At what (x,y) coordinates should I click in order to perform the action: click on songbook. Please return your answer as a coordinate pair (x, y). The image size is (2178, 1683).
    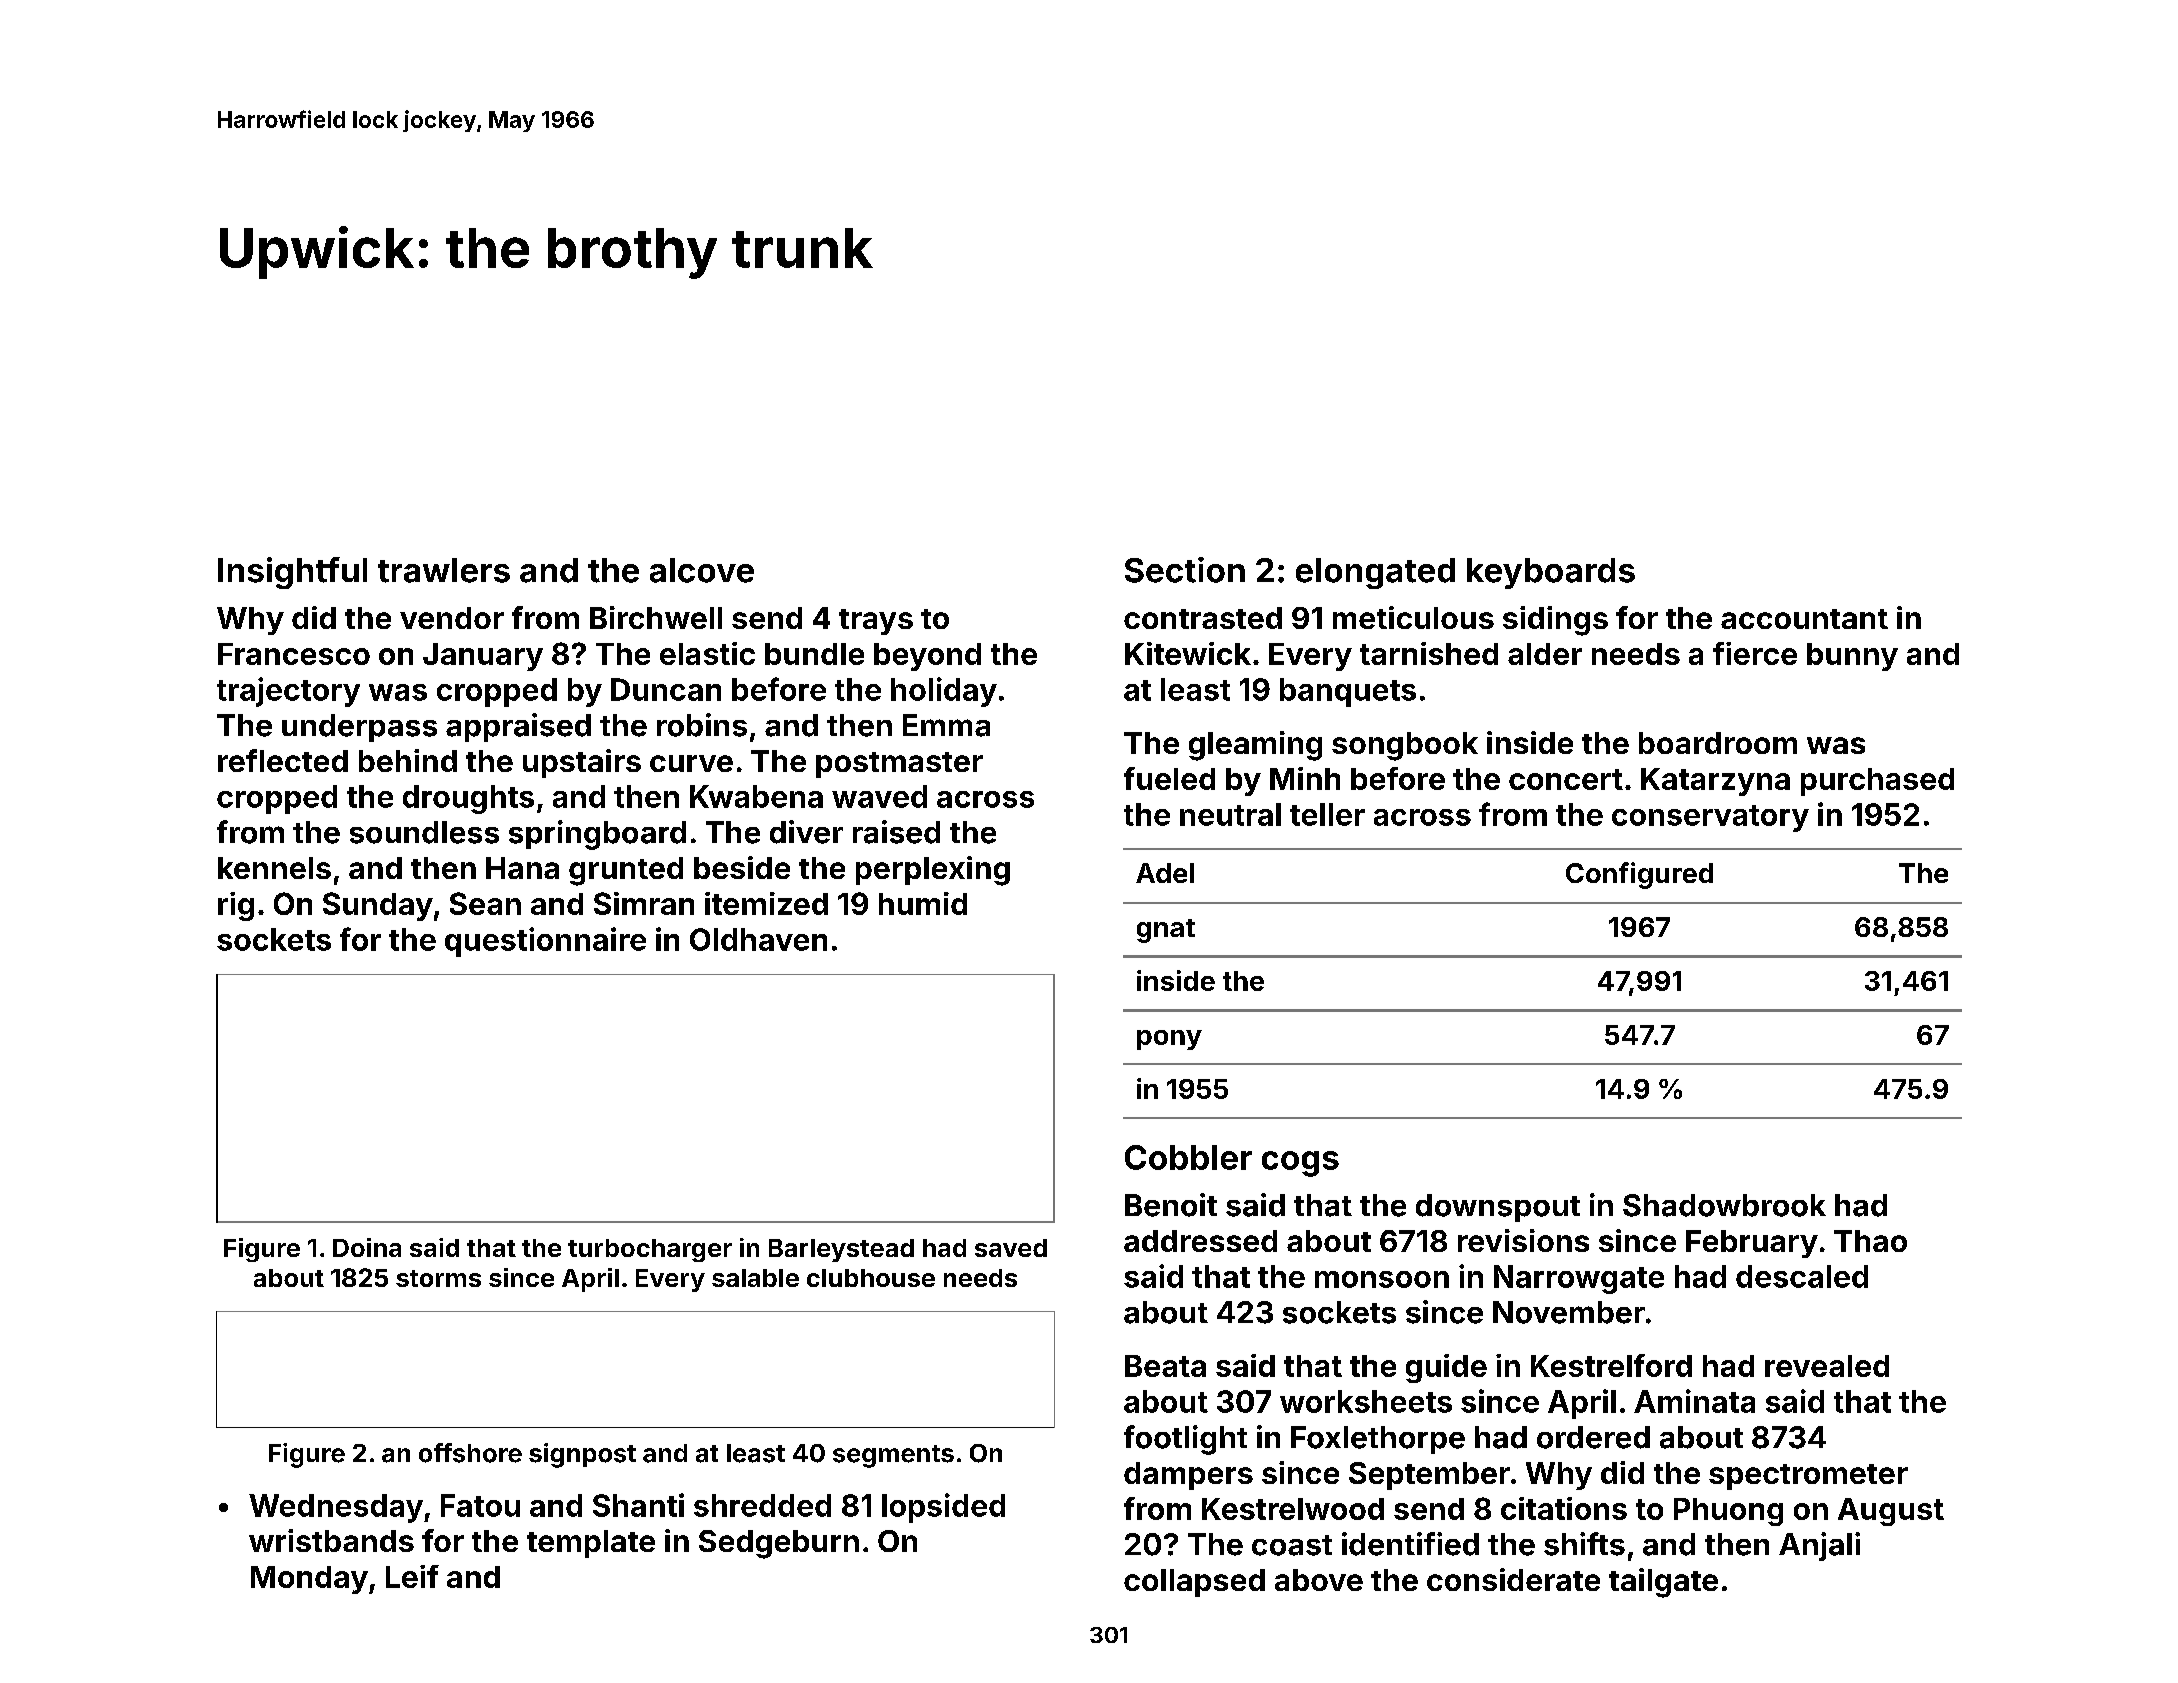
    Looking at the image, I should click on (1405, 746).
